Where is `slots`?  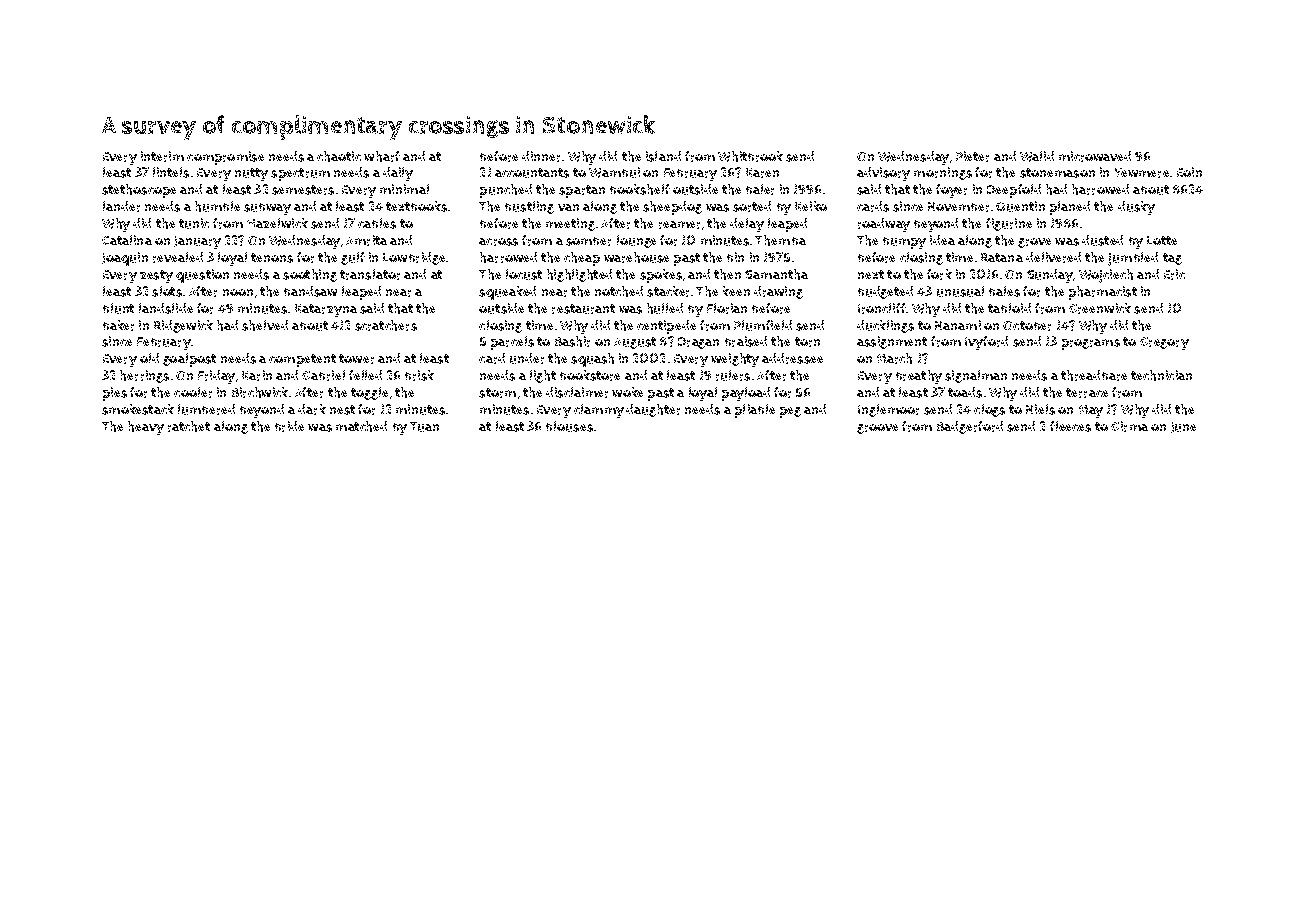 slots is located at coordinates (167, 291).
